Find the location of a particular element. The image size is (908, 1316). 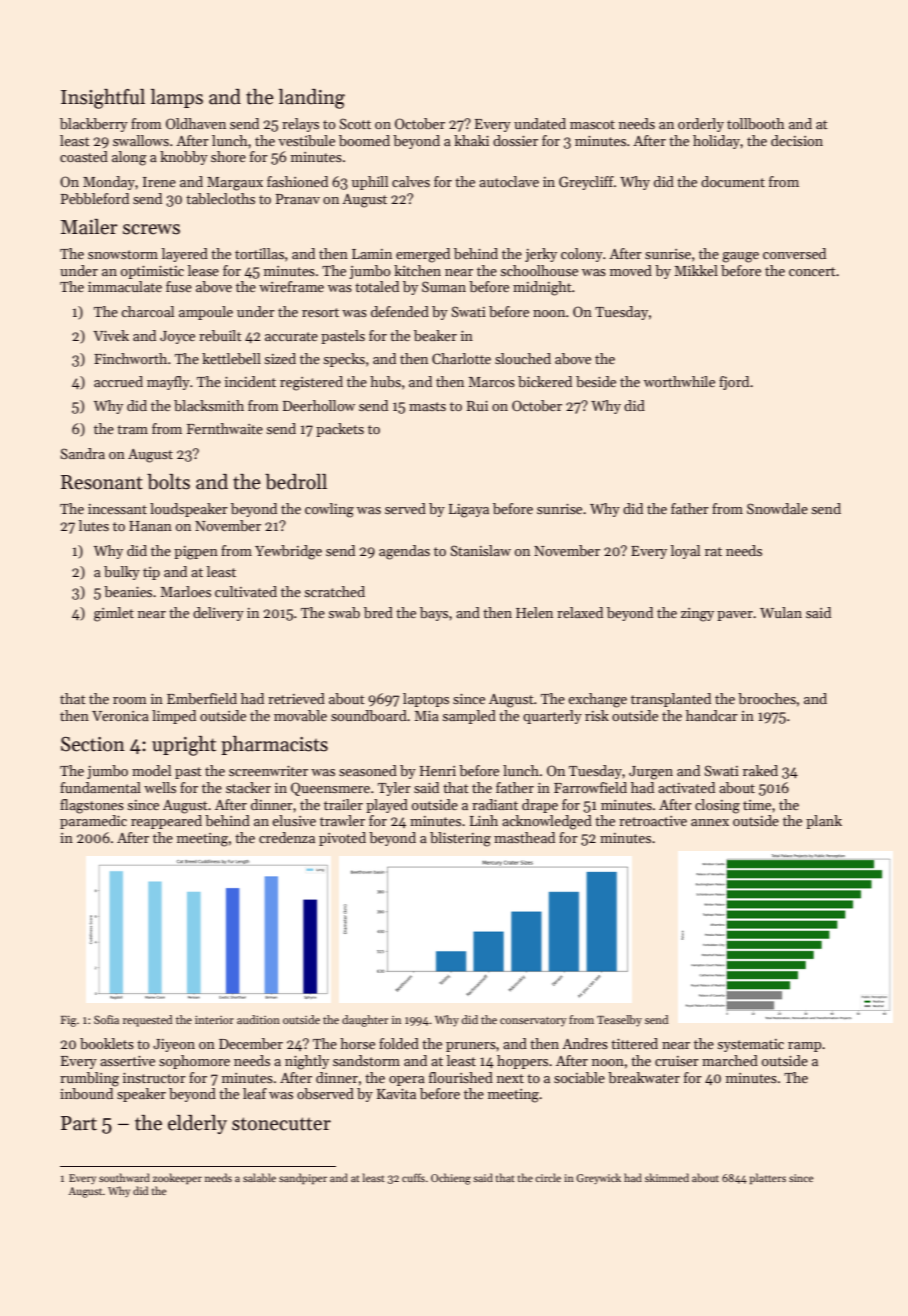

interior is located at coordinates (214, 1020).
